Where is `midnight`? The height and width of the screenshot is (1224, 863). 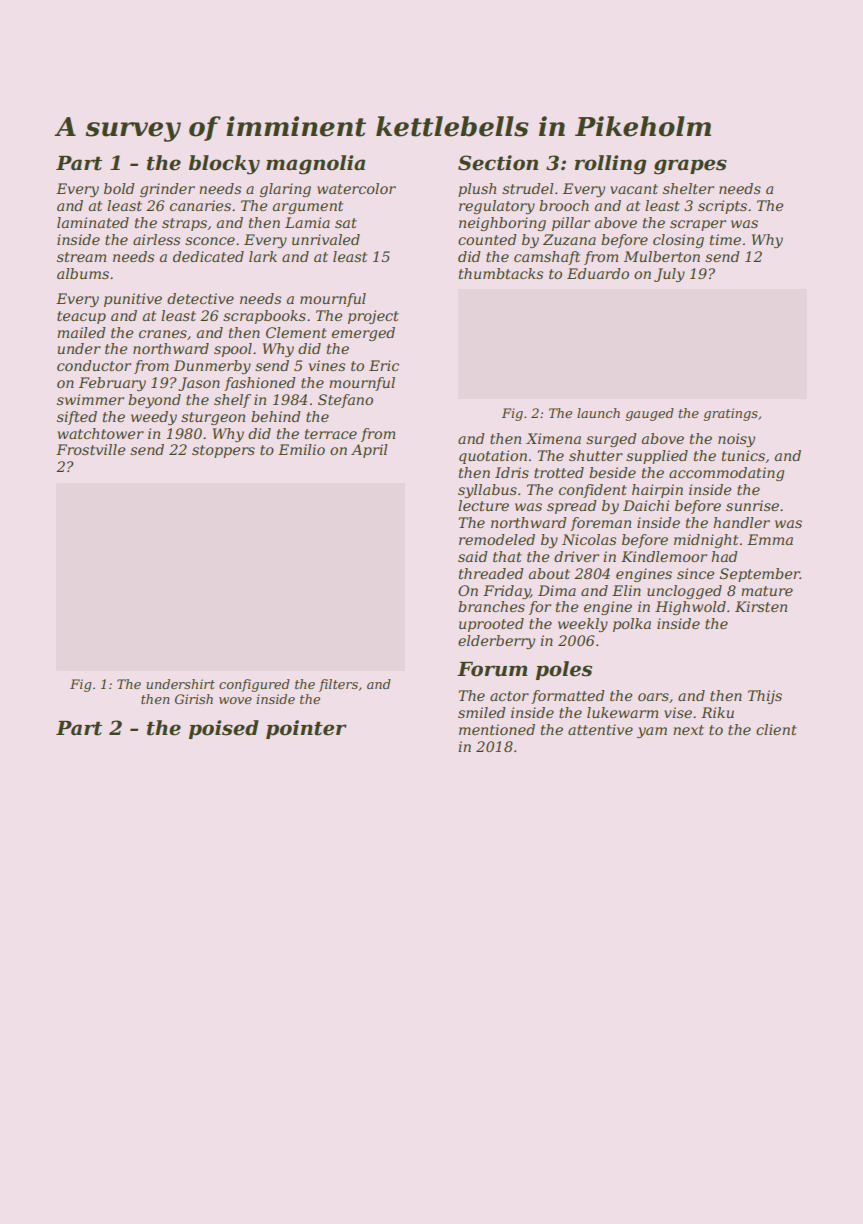
midnight is located at coordinates (706, 541).
